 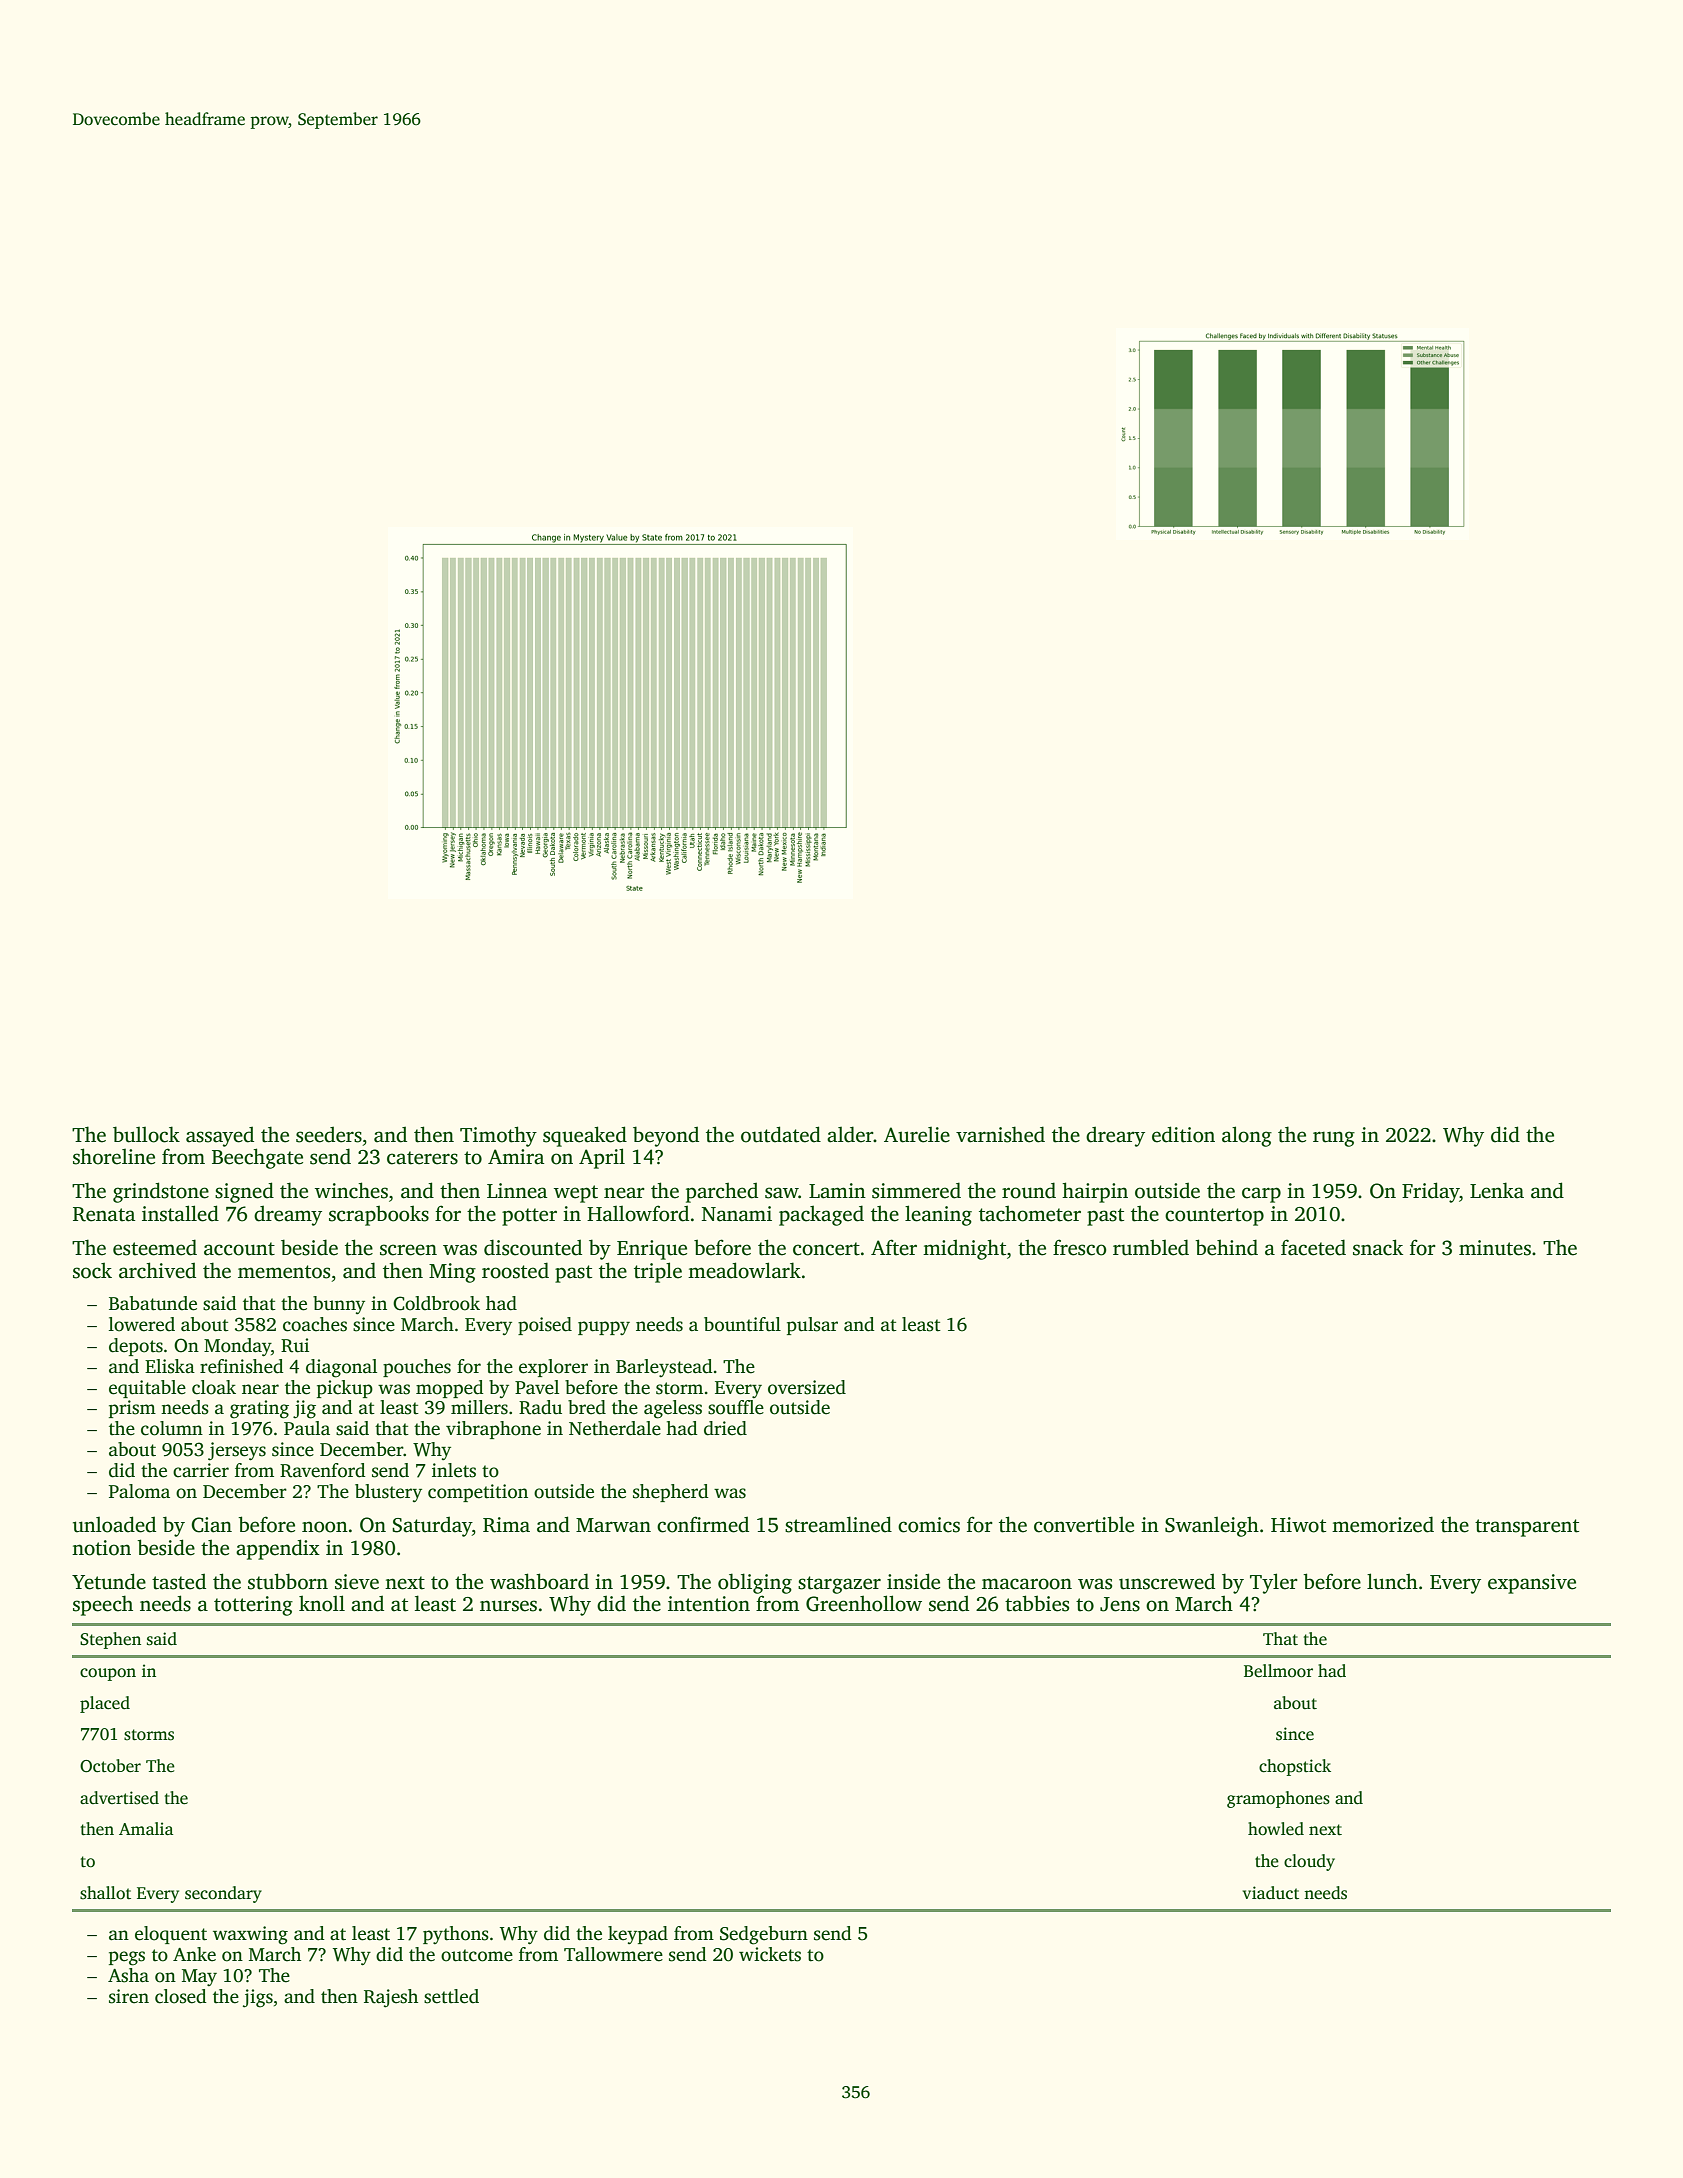 I want to click on potter, so click(x=529, y=1217).
